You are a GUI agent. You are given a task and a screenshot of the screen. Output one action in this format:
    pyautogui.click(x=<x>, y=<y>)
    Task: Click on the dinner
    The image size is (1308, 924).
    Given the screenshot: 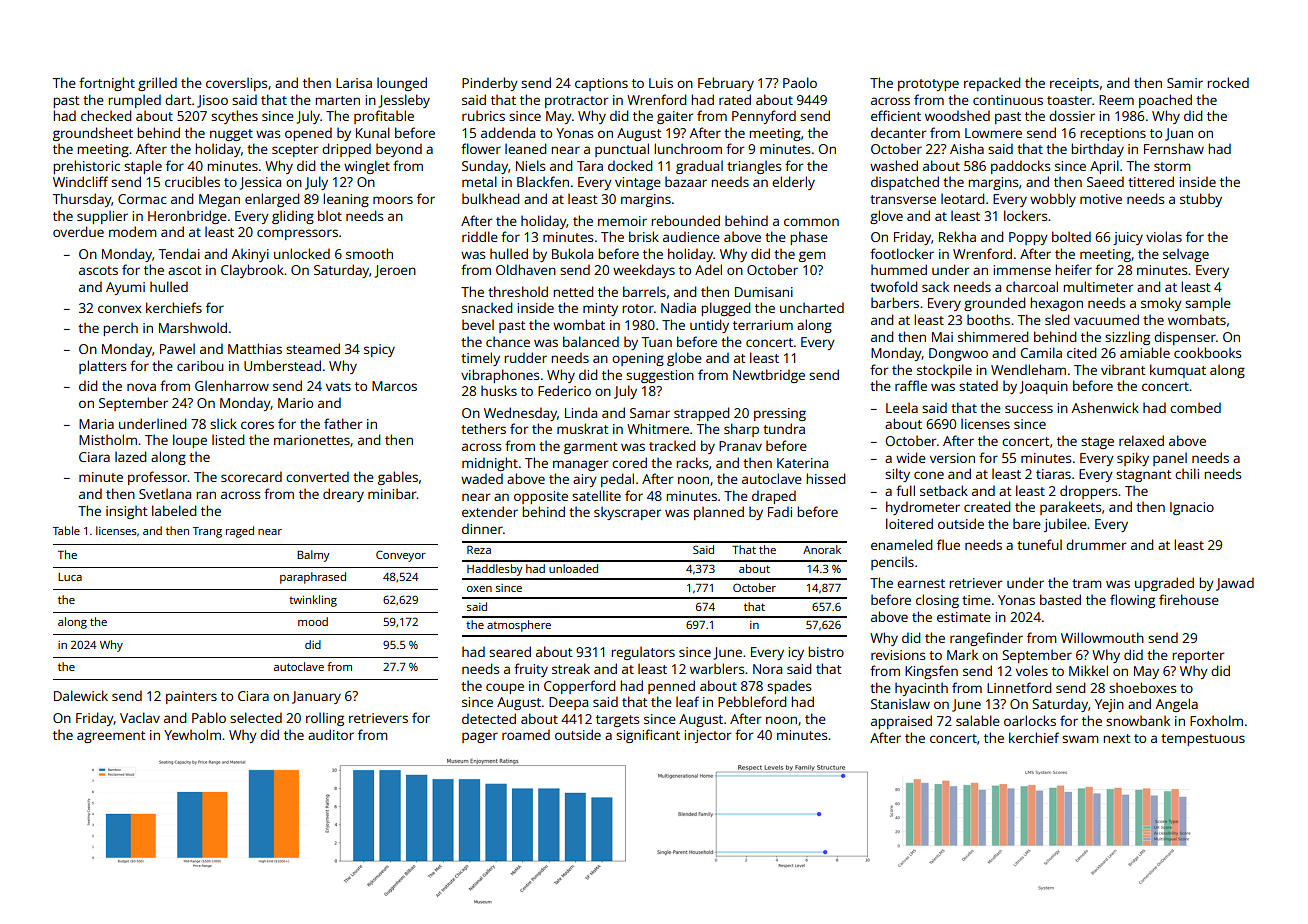 What is the action you would take?
    pyautogui.click(x=482, y=528)
